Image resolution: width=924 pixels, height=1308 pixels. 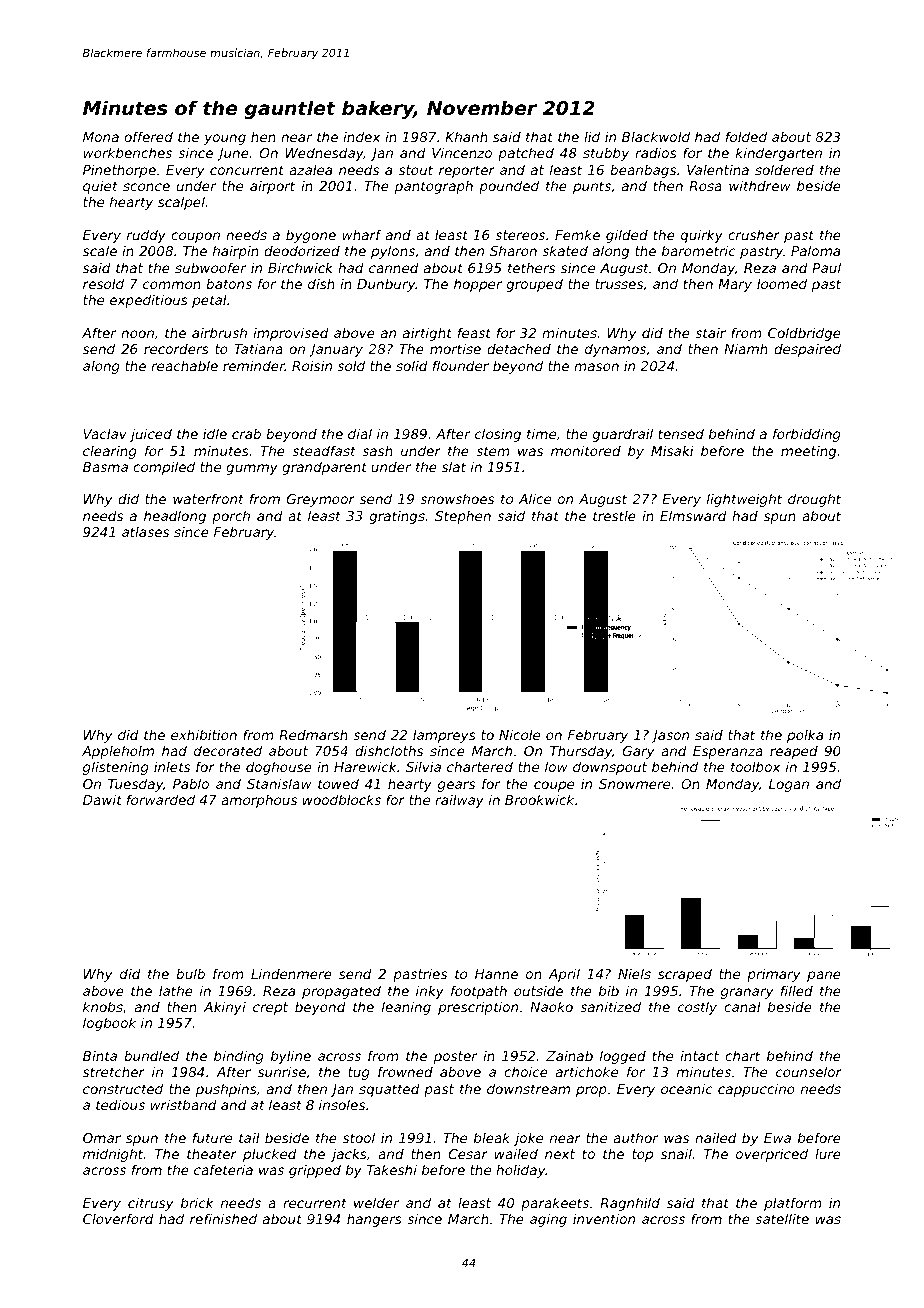 What do you see at coordinates (259, 801) in the image?
I see `amorphous` at bounding box center [259, 801].
